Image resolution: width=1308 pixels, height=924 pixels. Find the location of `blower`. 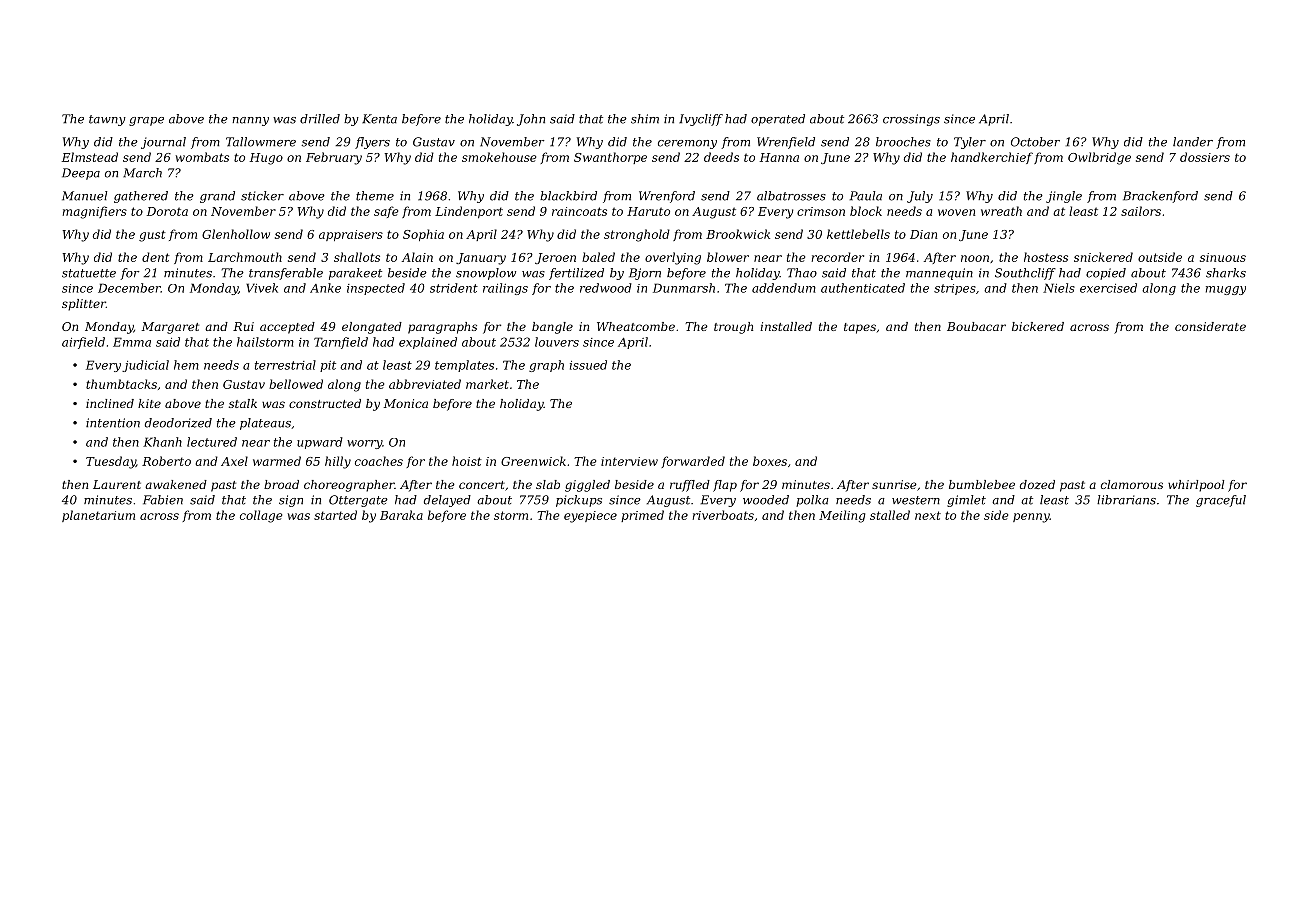

blower is located at coordinates (728, 257).
